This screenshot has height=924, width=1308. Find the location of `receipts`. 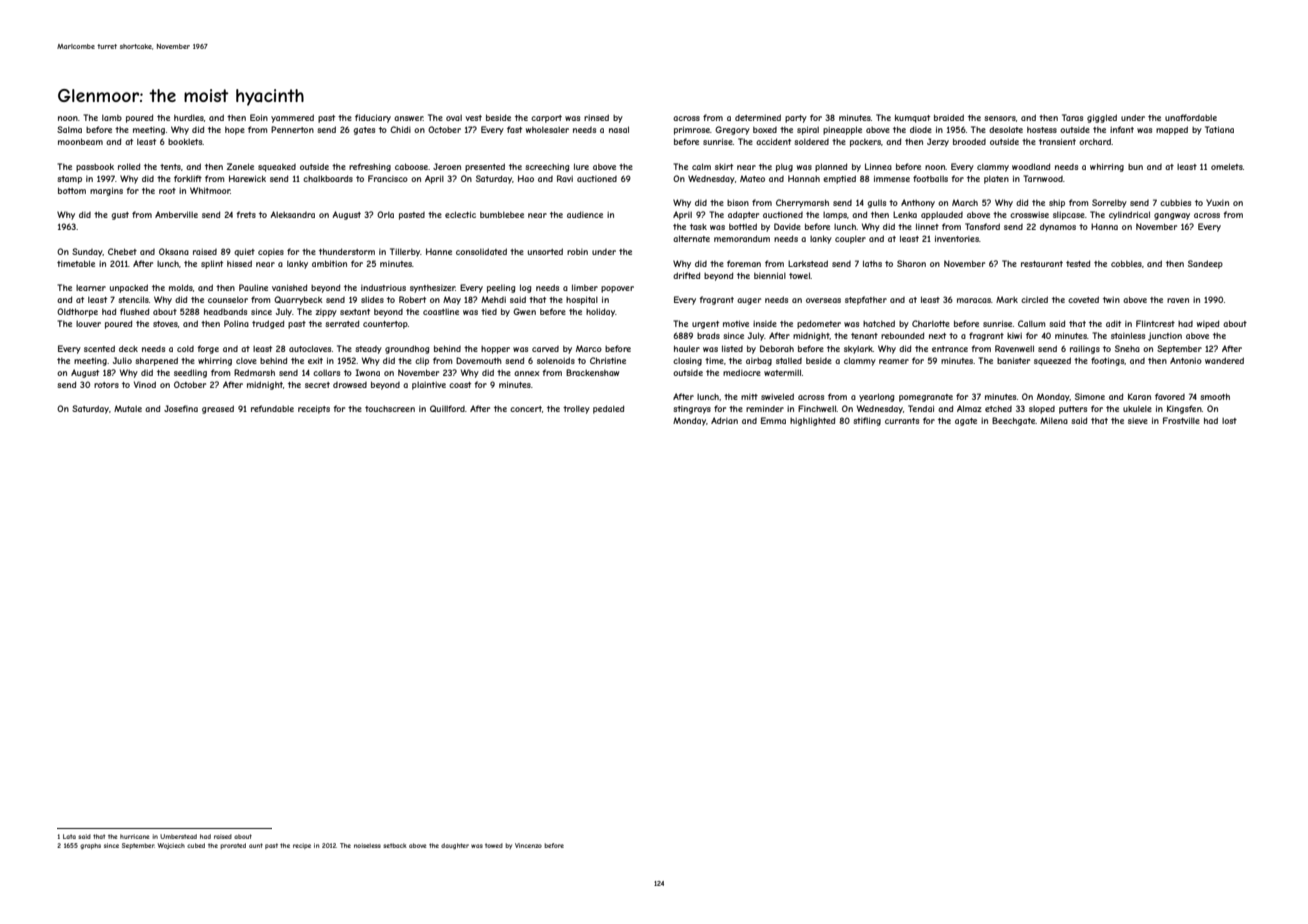

receipts is located at coordinates (314, 409).
